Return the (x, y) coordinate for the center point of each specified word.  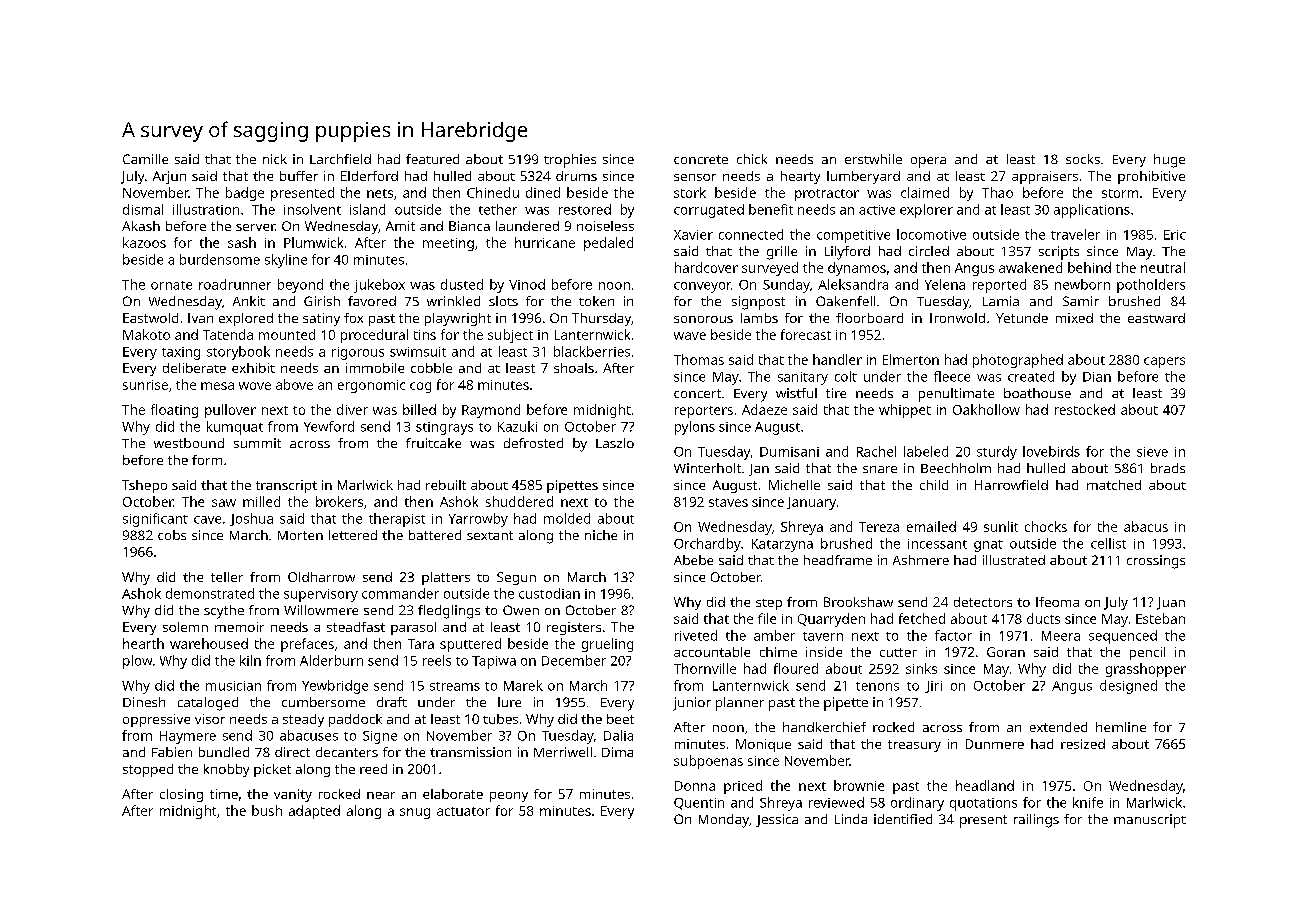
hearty (800, 177)
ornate (171, 285)
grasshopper (1146, 670)
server (255, 227)
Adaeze (764, 409)
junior (692, 704)
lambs (759, 318)
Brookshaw (858, 602)
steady (303, 720)
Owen (521, 610)
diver (352, 409)
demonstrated (210, 593)
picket (272, 770)
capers (1164, 362)
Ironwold (957, 318)
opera (928, 162)
